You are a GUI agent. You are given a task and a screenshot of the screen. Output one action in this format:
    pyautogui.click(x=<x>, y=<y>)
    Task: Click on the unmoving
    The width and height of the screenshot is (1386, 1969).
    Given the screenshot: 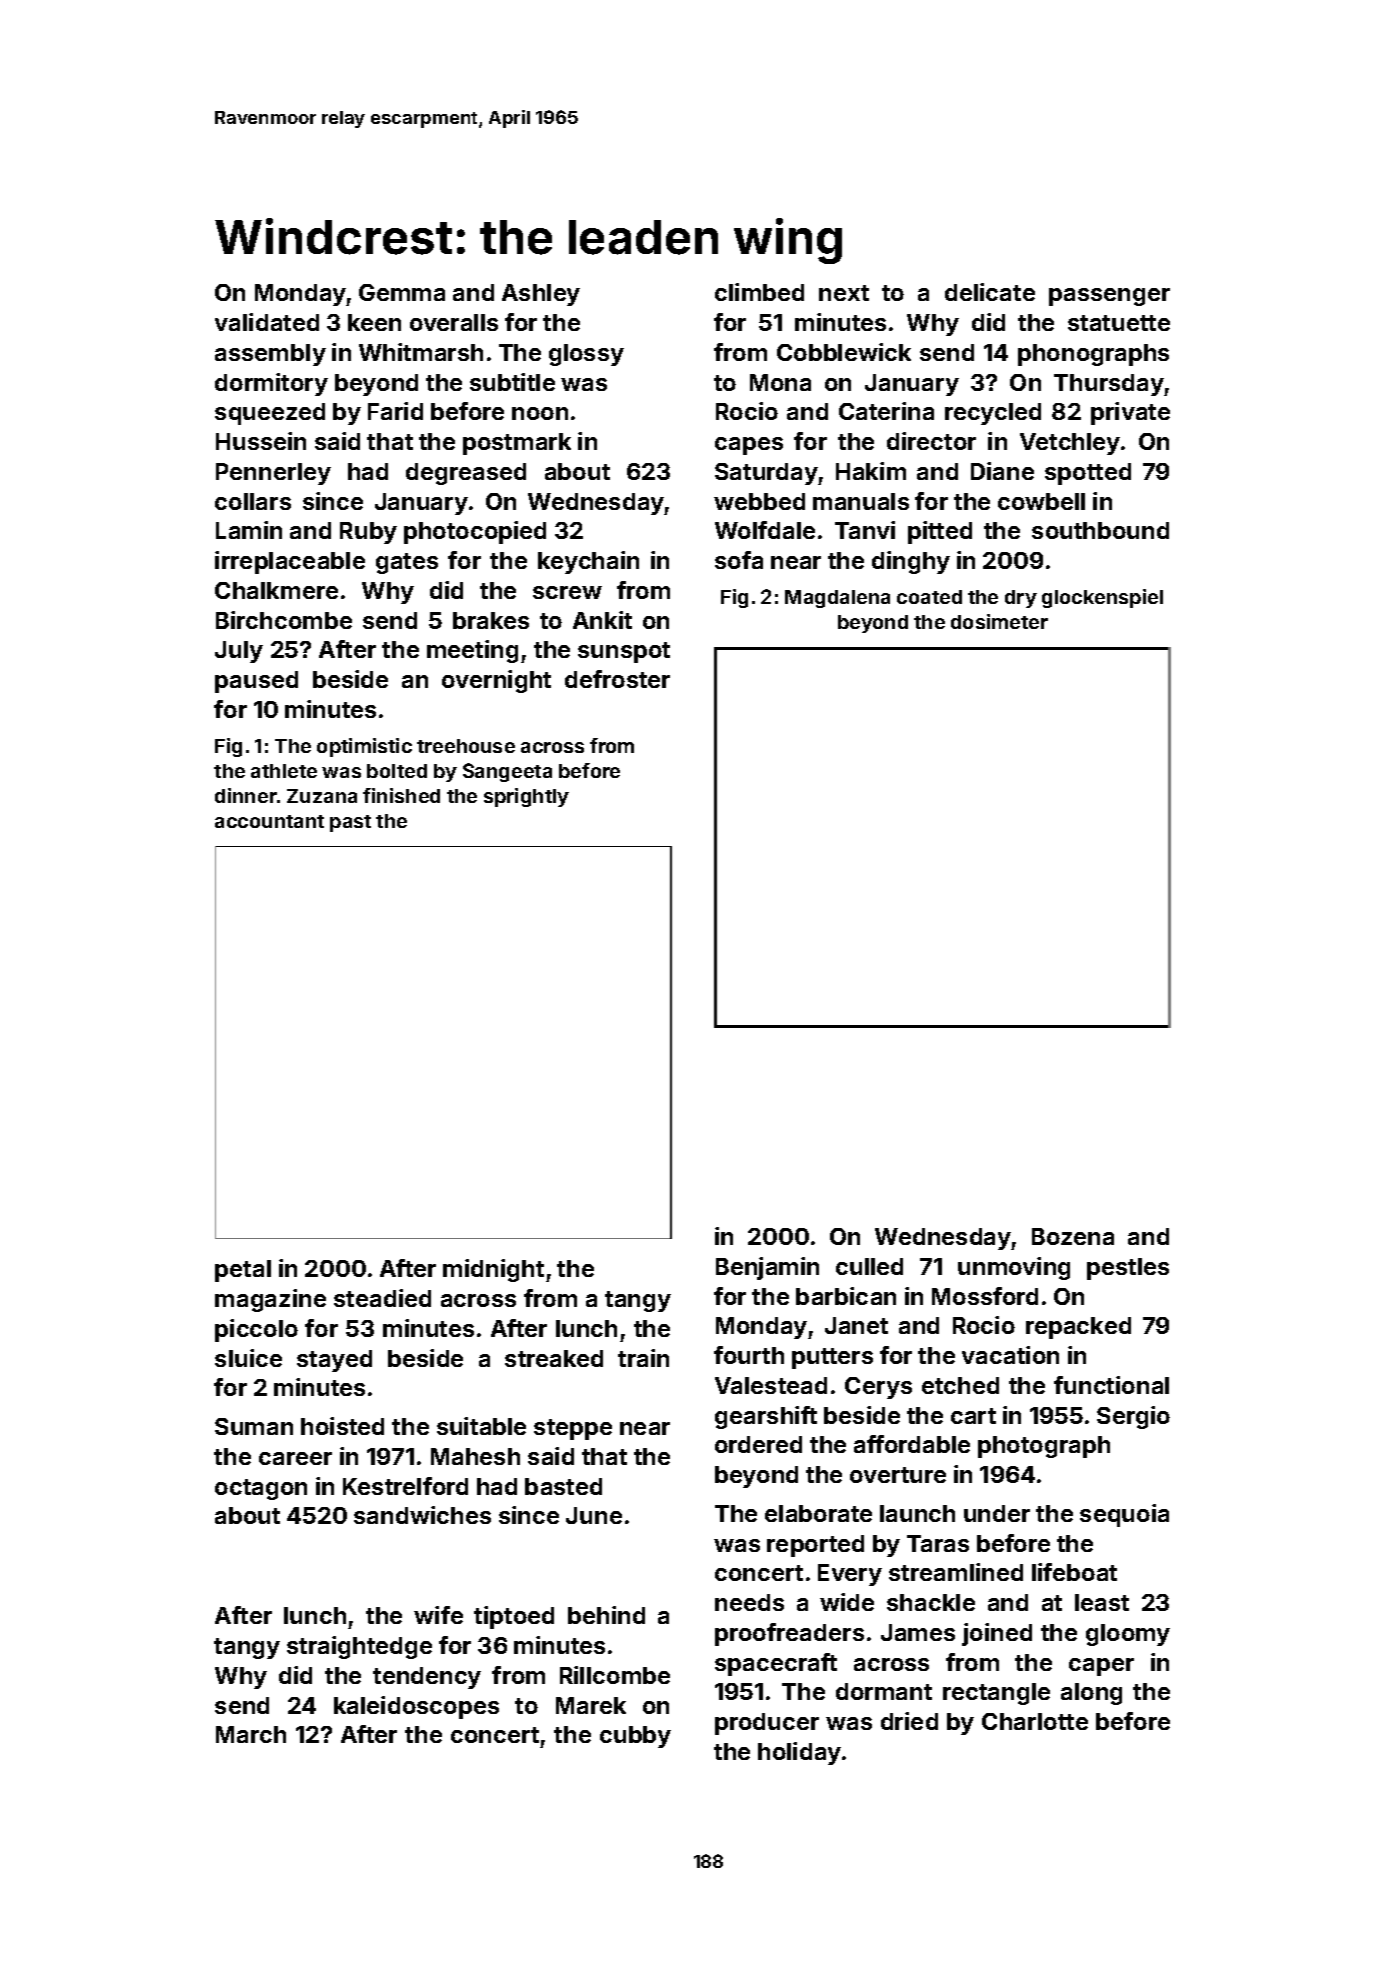 What is the action you would take?
    pyautogui.click(x=1014, y=1268)
